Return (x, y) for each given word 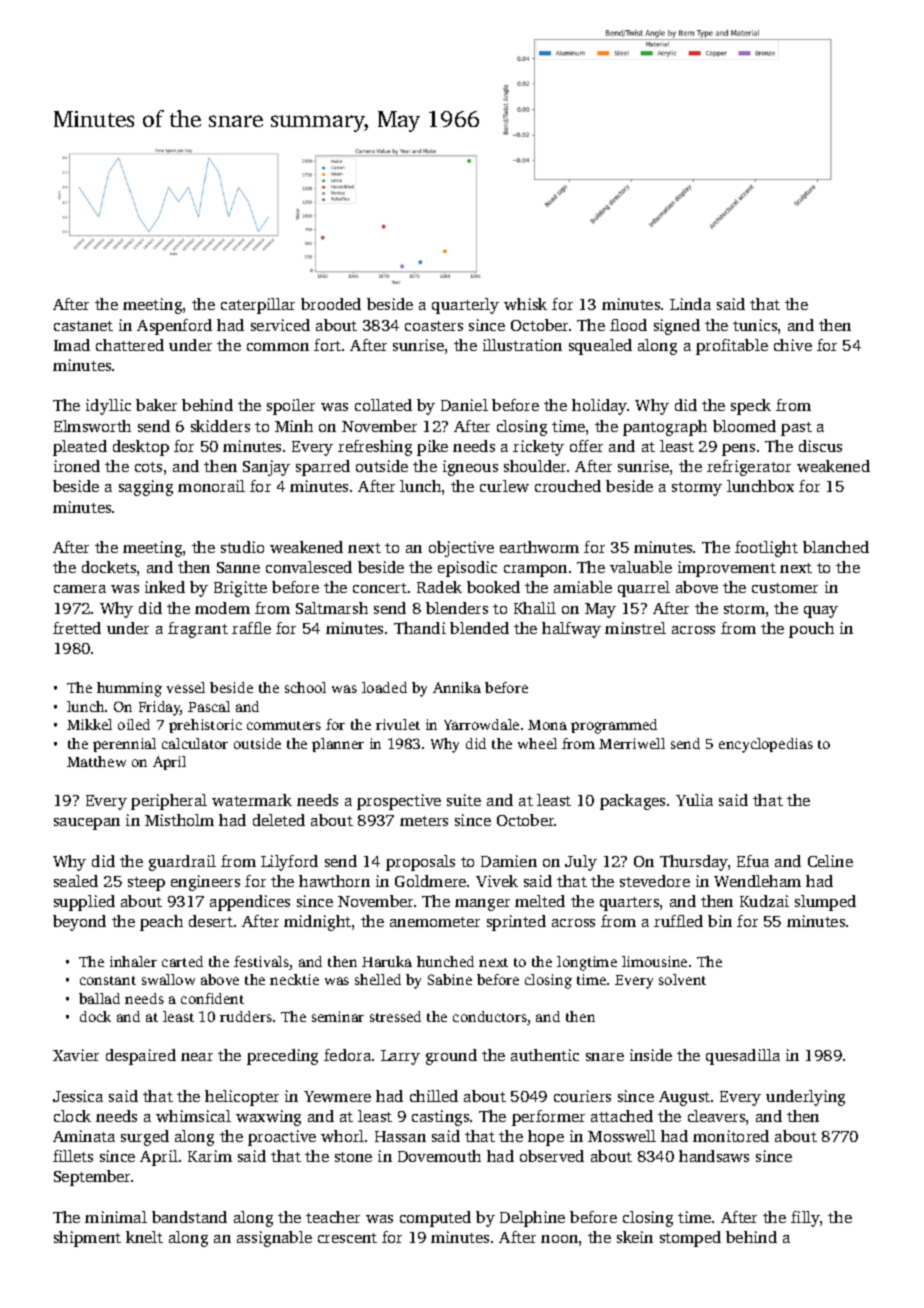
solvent (682, 979)
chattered (130, 345)
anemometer (435, 922)
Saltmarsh (332, 608)
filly (805, 1219)
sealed (76, 881)
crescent (347, 1238)
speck (751, 407)
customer (785, 588)
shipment (87, 1239)
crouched (568, 486)
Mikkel (89, 724)
